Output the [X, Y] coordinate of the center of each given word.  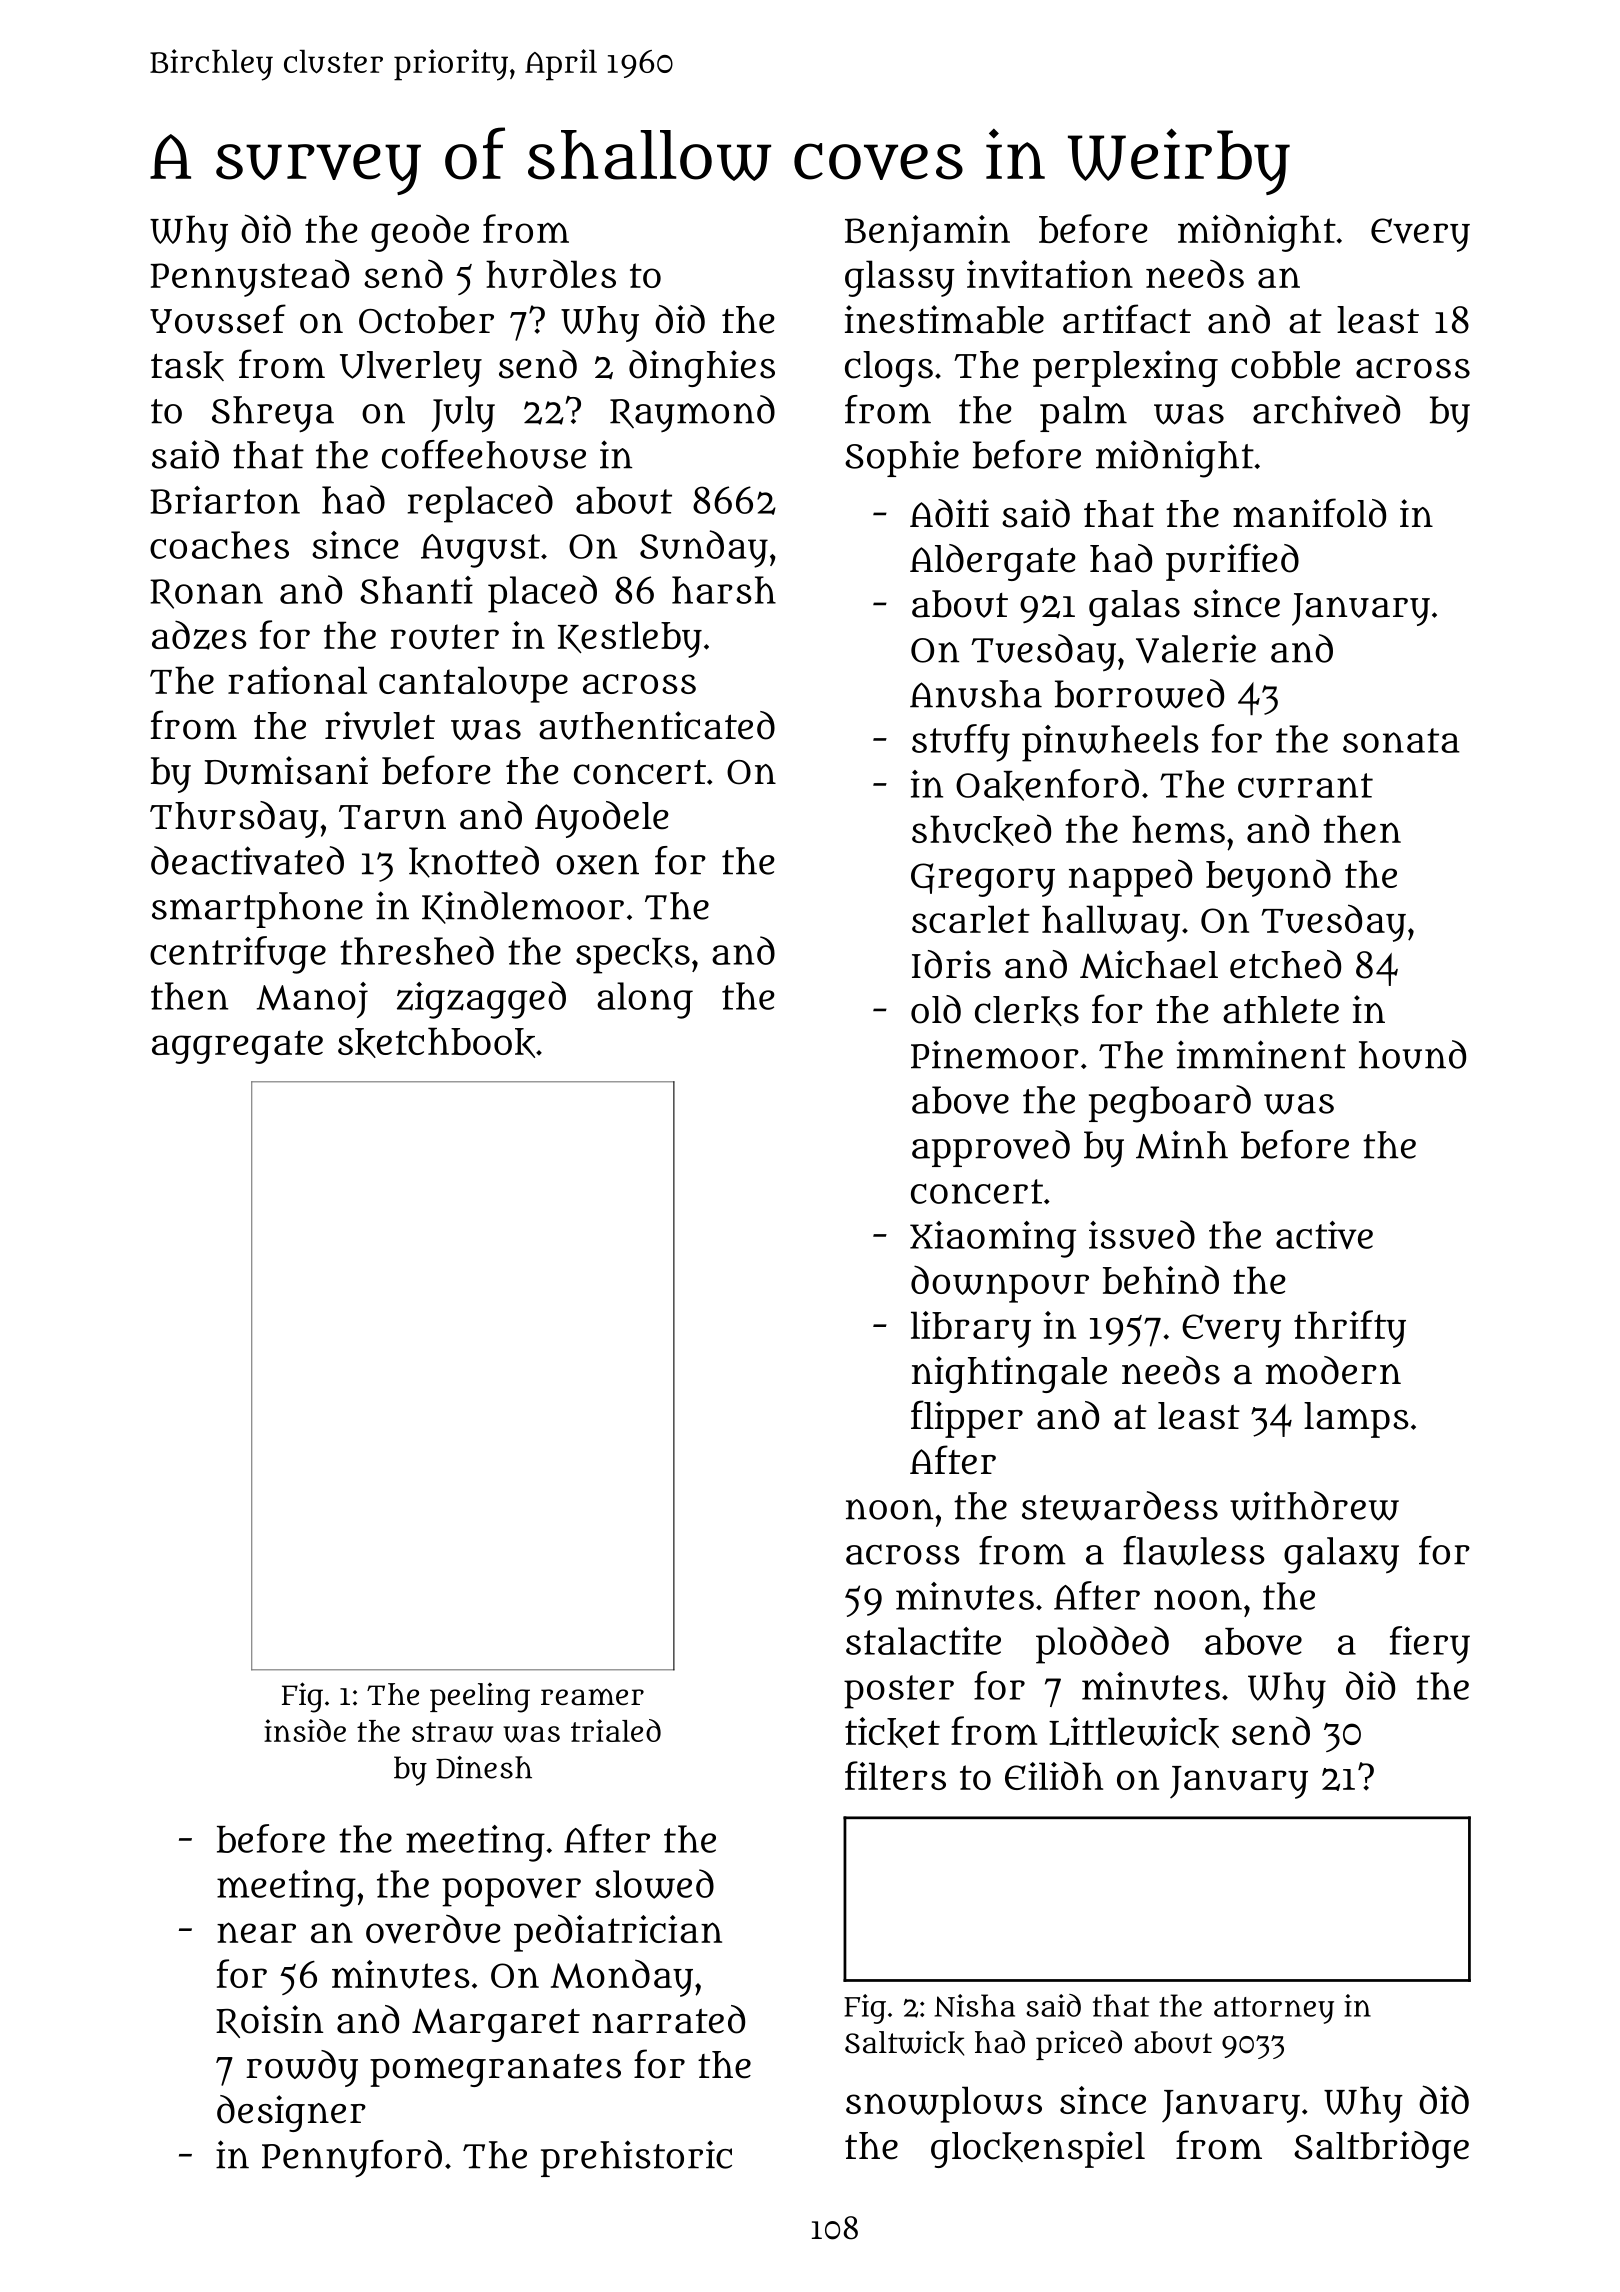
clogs [889, 369]
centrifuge [238, 955]
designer [291, 2113]
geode [420, 233]
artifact [1127, 319]
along [645, 1000]
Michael [1149, 964]
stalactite [923, 1641]
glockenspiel [1038, 2149]
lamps [1356, 1420]
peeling [480, 1698]
